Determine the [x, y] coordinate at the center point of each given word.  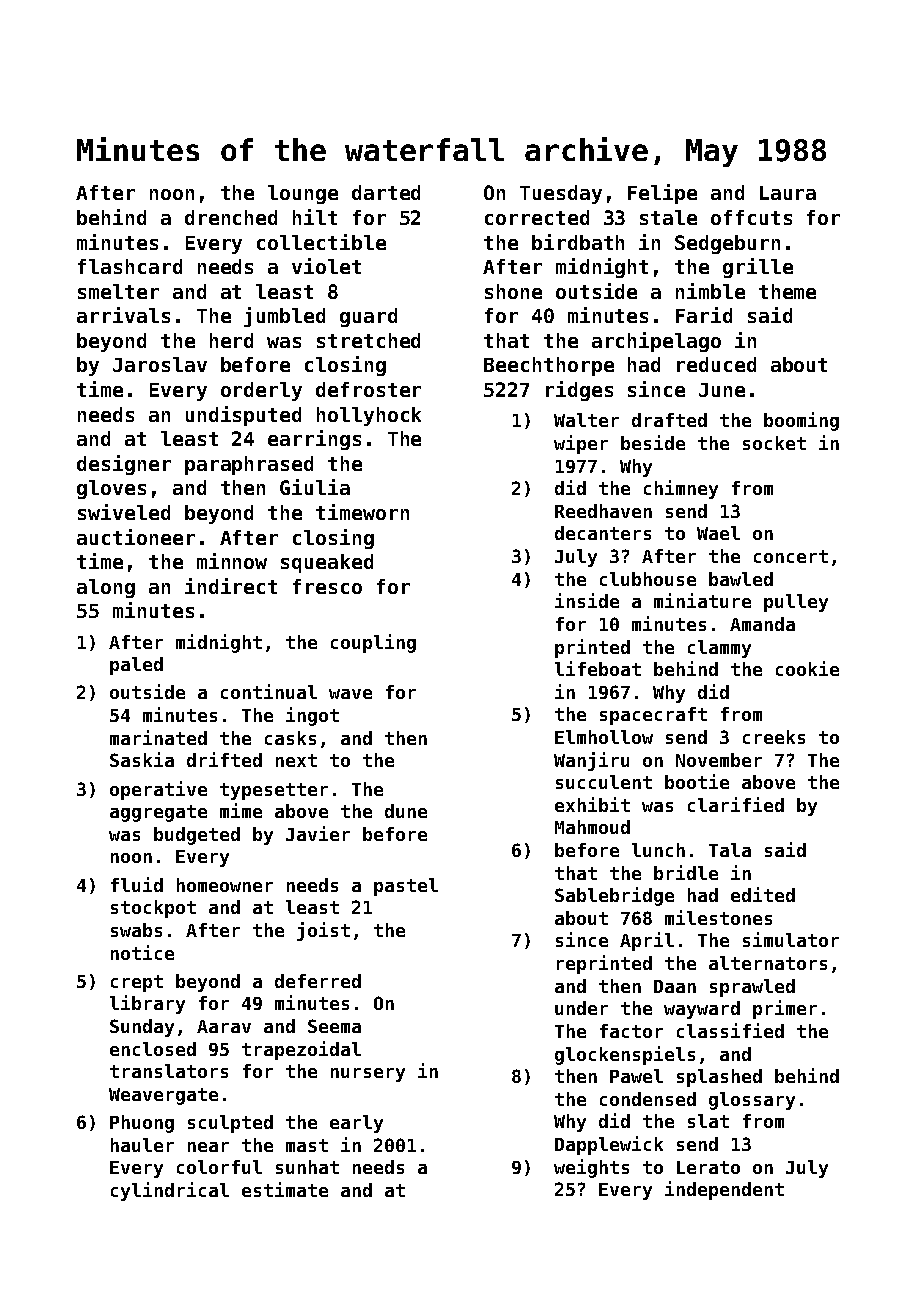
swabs [136, 930]
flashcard [130, 266]
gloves [111, 489]
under [581, 1008]
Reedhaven [603, 511]
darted [386, 192]
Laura [788, 193]
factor [631, 1031]
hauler [142, 1145]
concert [791, 556]
